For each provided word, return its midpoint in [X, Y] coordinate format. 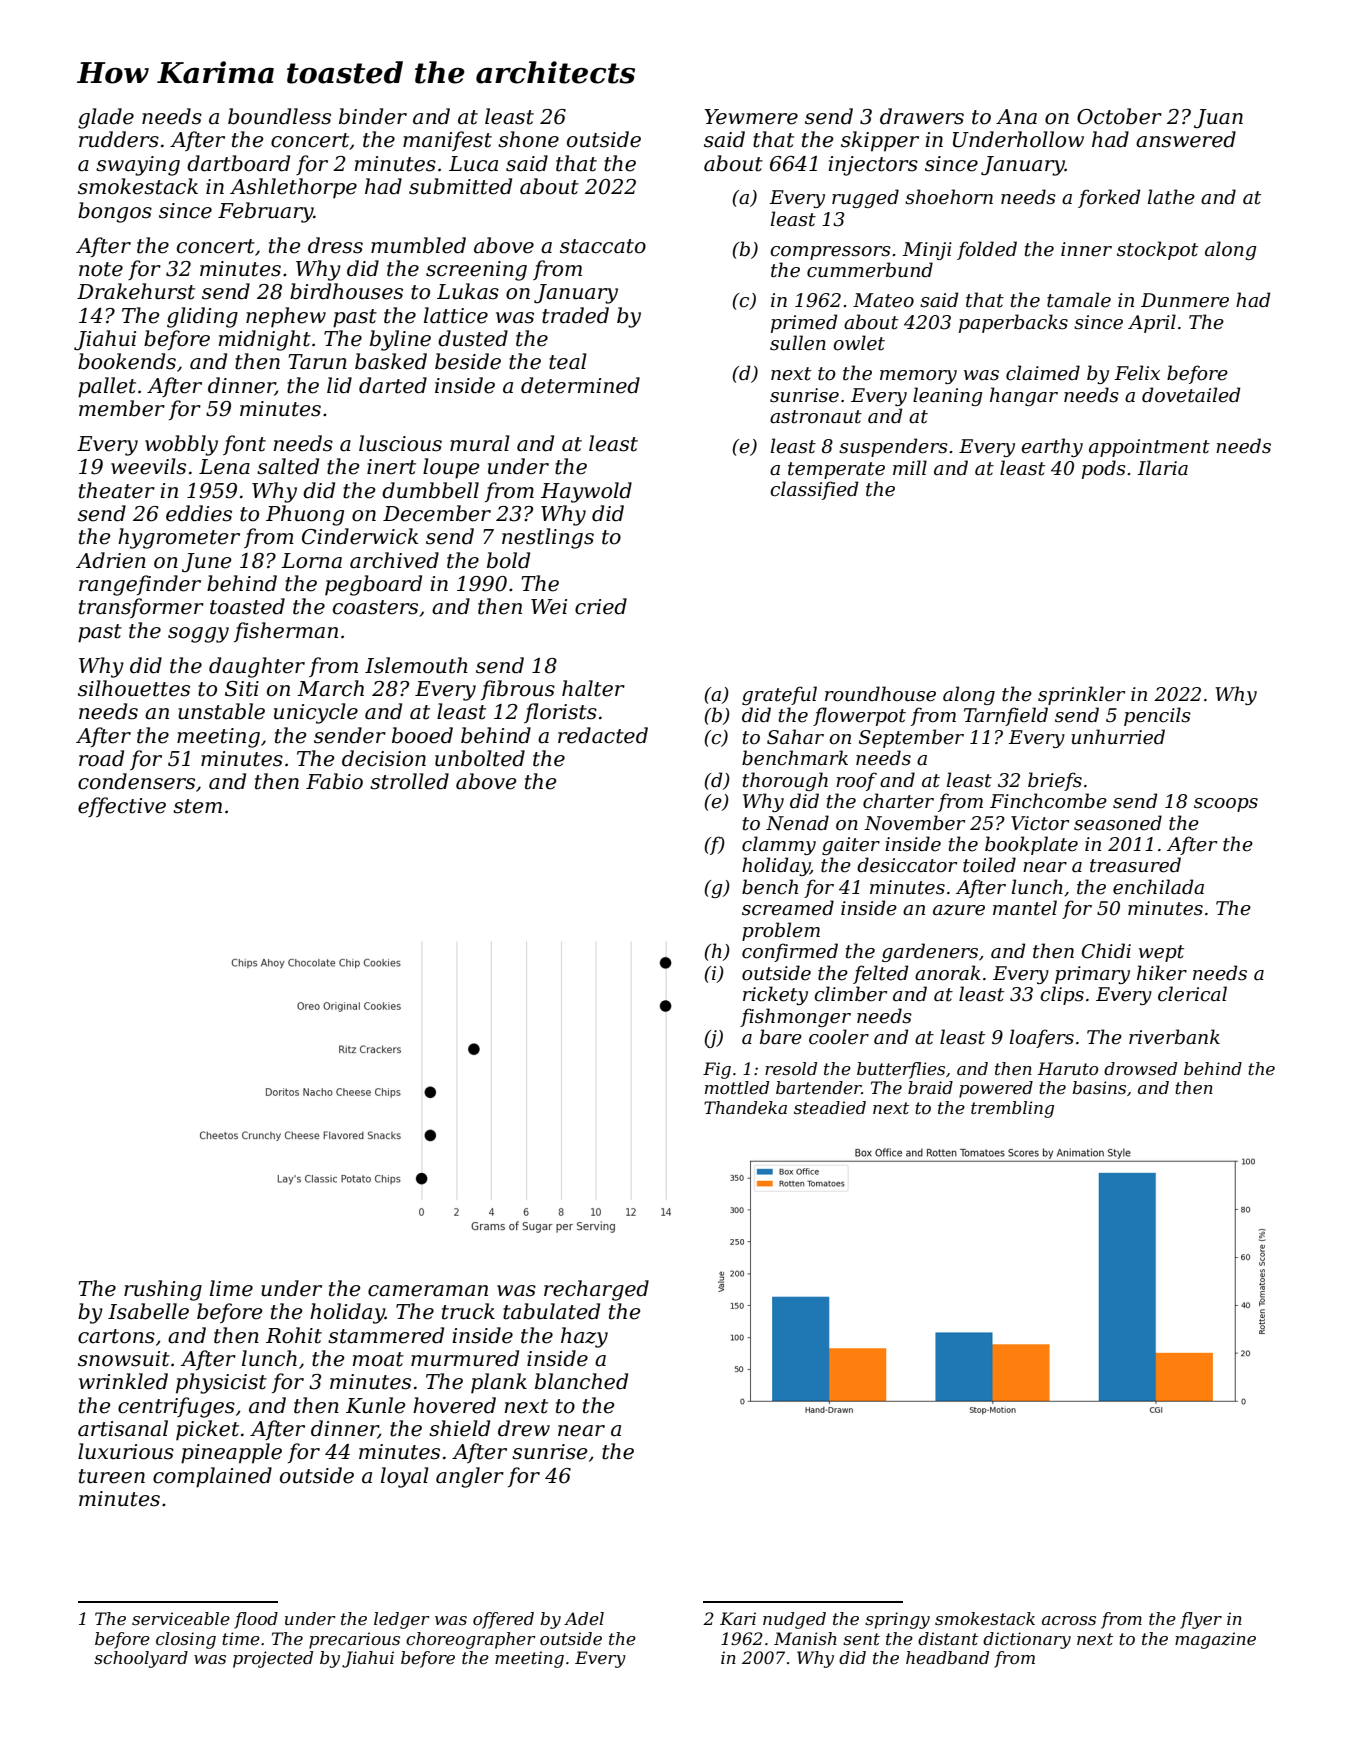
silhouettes [134, 688]
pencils [1157, 716]
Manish [805, 1638]
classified [814, 490]
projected [273, 1659]
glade [106, 118]
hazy [584, 1337]
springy [897, 1620]
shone [528, 139]
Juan [1218, 119]
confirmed [790, 952]
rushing [163, 1290]
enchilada [1158, 887]
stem [197, 806]
